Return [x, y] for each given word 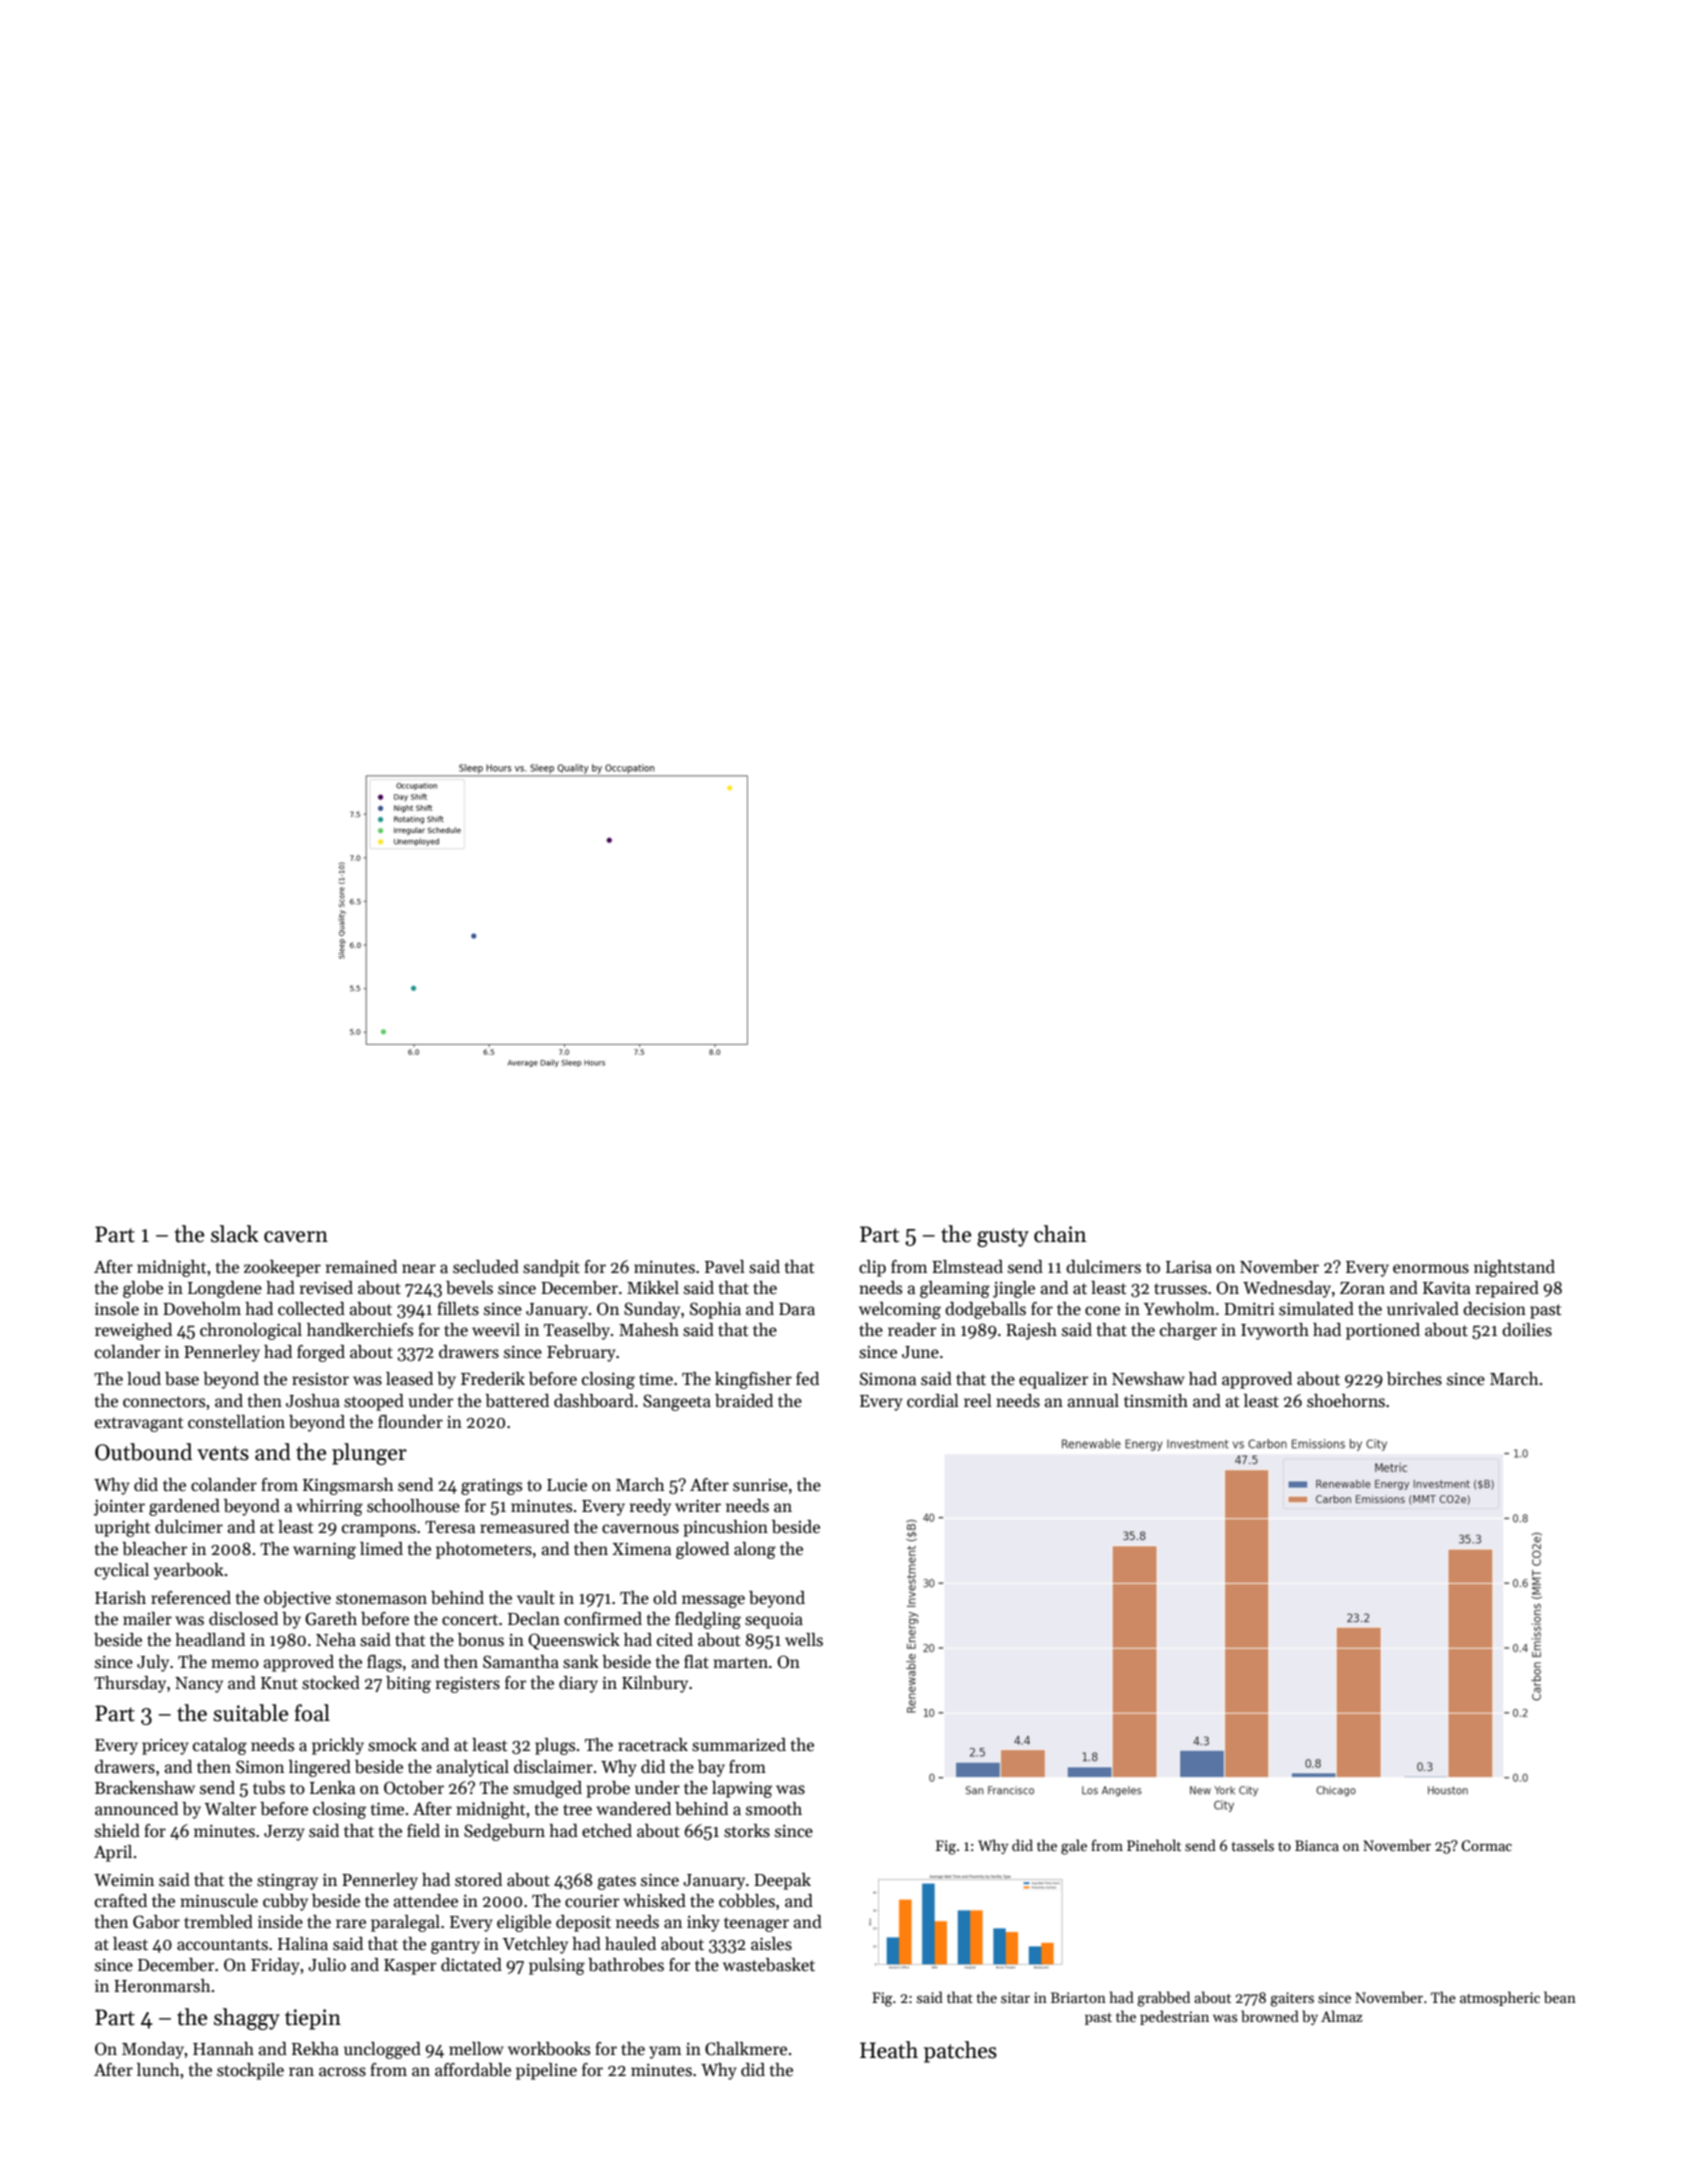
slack [235, 1234]
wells [804, 1640]
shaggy [247, 2019]
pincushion [726, 1528]
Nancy [199, 1685]
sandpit [551, 1268]
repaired [1507, 1289]
